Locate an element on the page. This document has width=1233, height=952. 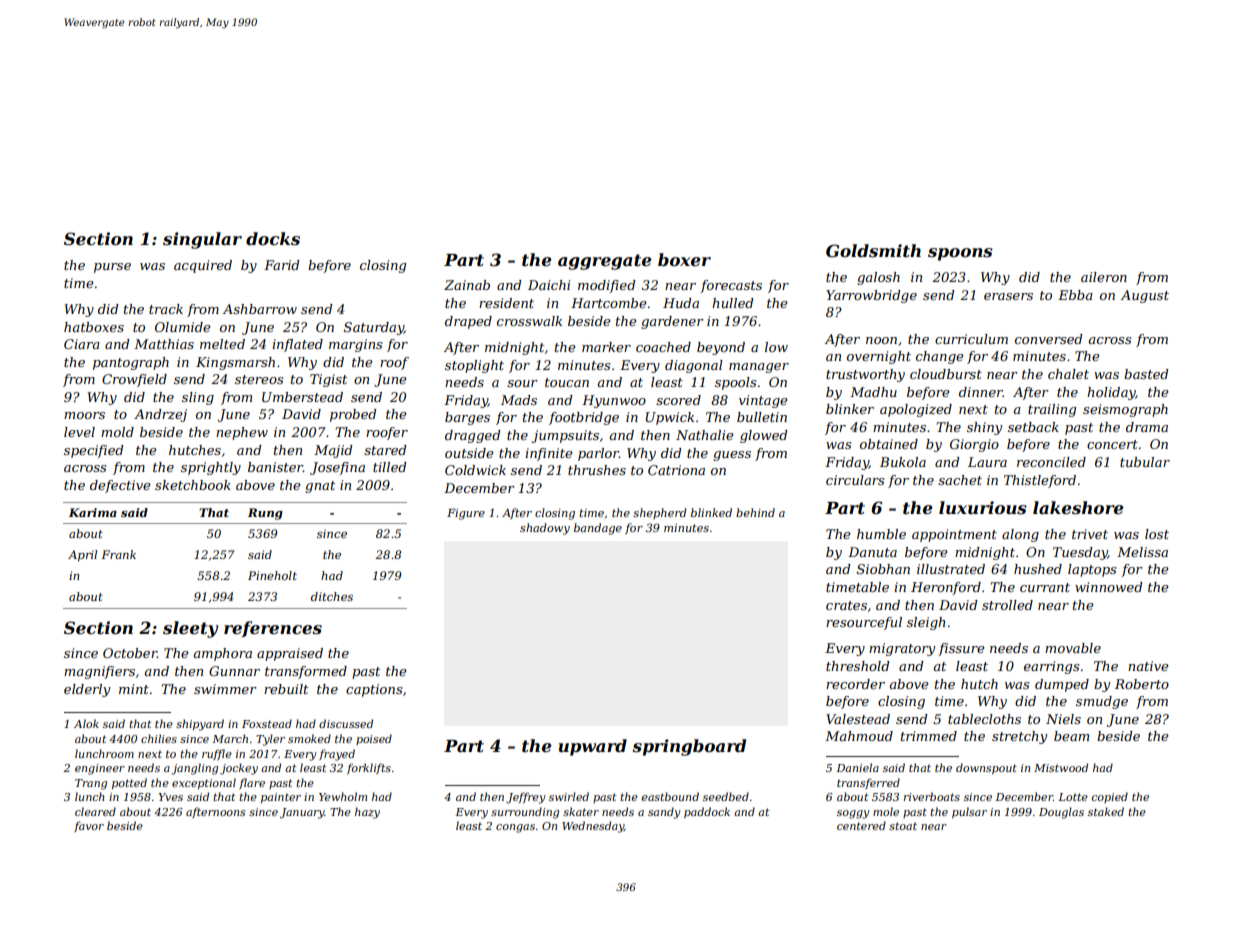
erasers is located at coordinates (1008, 296).
